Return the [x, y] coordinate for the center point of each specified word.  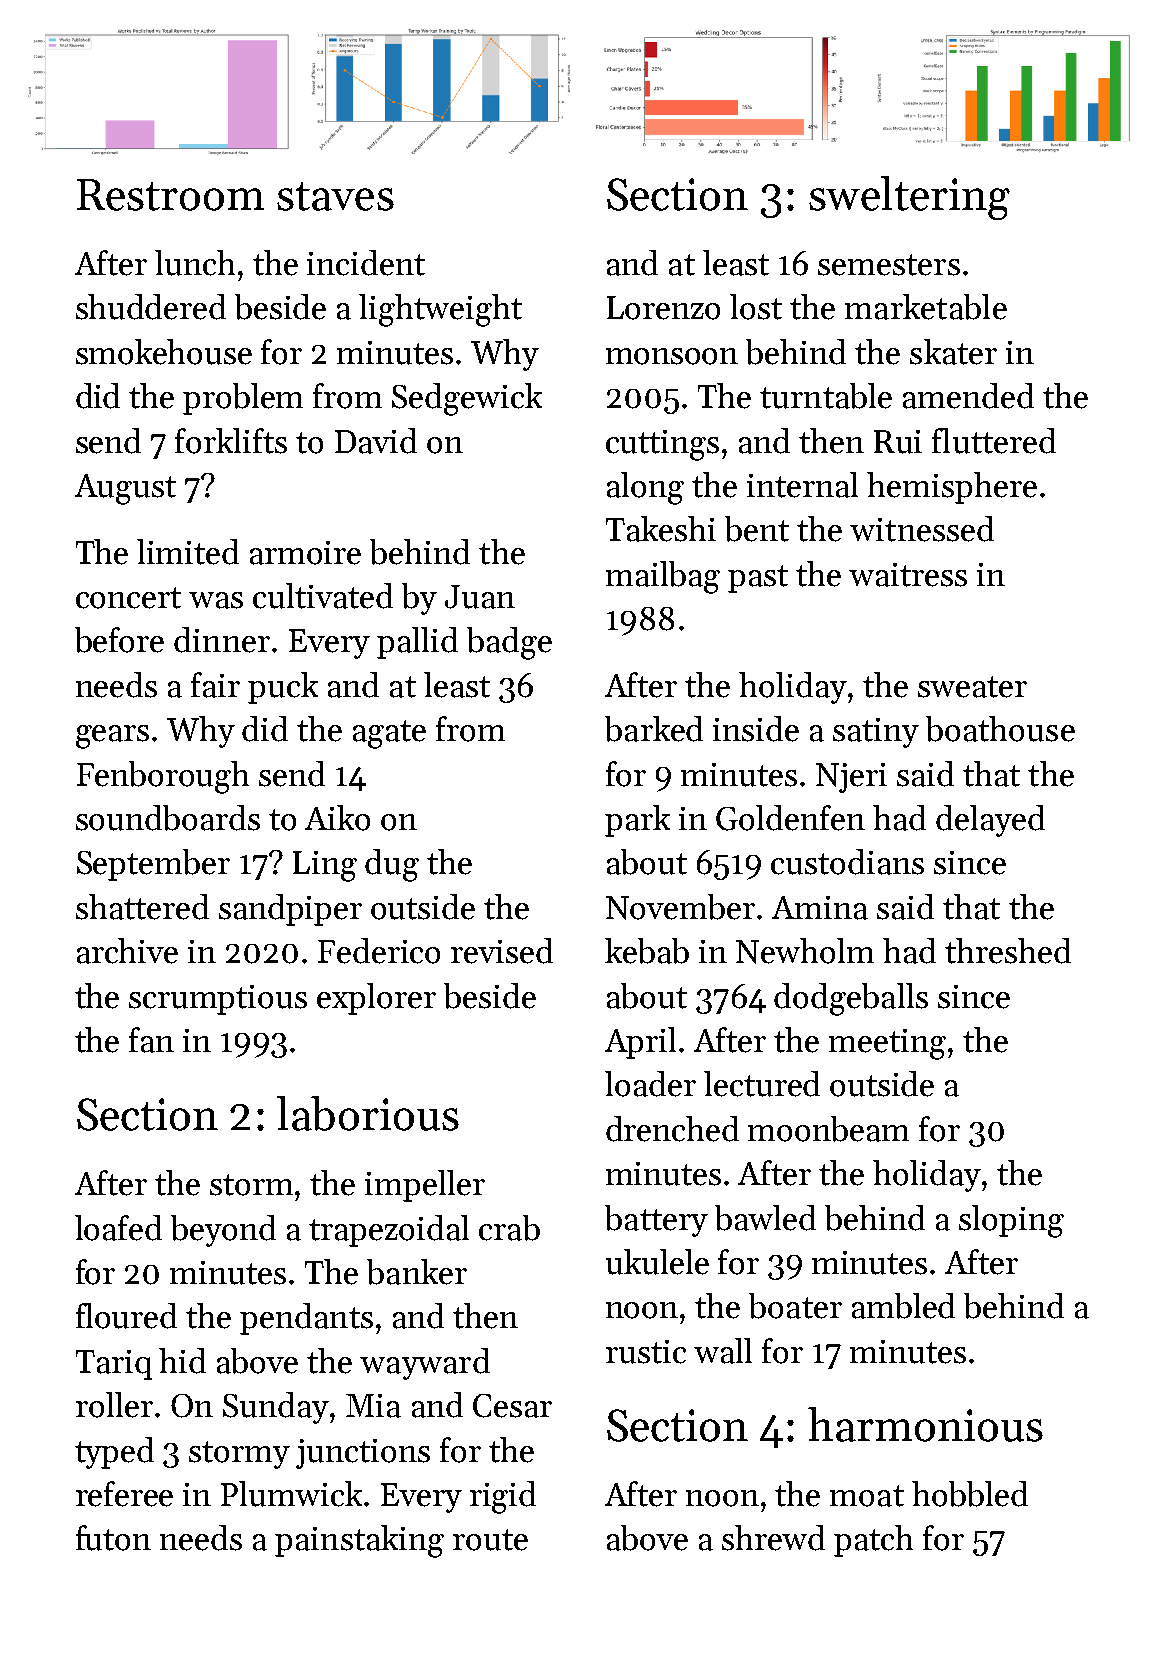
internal [802, 485]
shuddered [151, 307]
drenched [672, 1129]
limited [188, 552]
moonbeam [828, 1129]
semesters [889, 265]
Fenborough [163, 777]
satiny [876, 733]
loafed [118, 1228]
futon [113, 1538]
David [376, 441]
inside [756, 729]
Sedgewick [467, 399]
